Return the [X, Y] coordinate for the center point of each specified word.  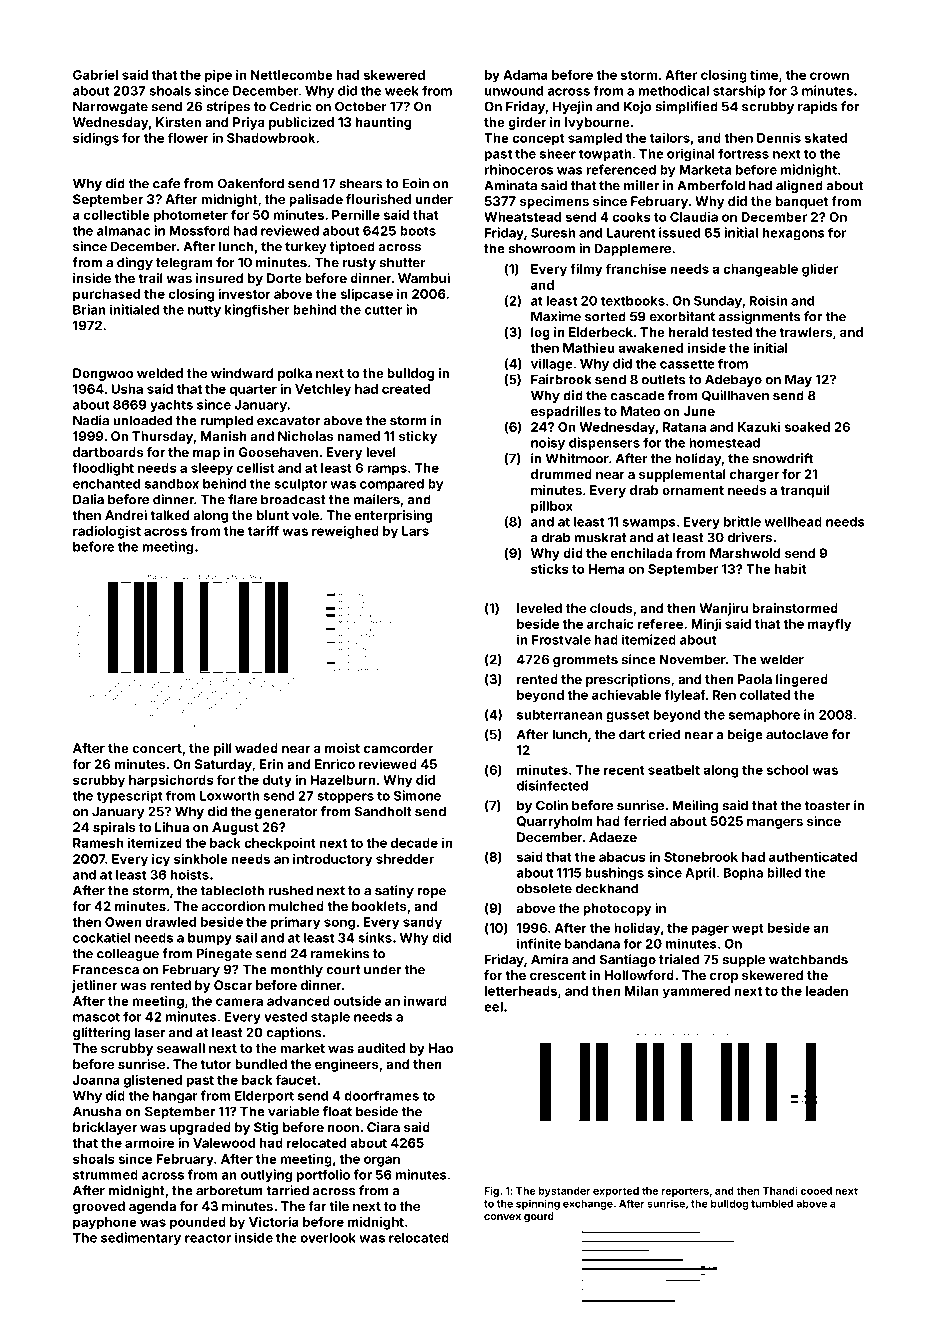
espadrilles [566, 412]
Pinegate [224, 954]
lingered [802, 680]
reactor [208, 1238]
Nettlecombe [292, 75]
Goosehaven [278, 452]
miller [641, 185]
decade [414, 843]
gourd [539, 1217]
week [402, 91]
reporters [685, 1192]
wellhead [793, 522]
